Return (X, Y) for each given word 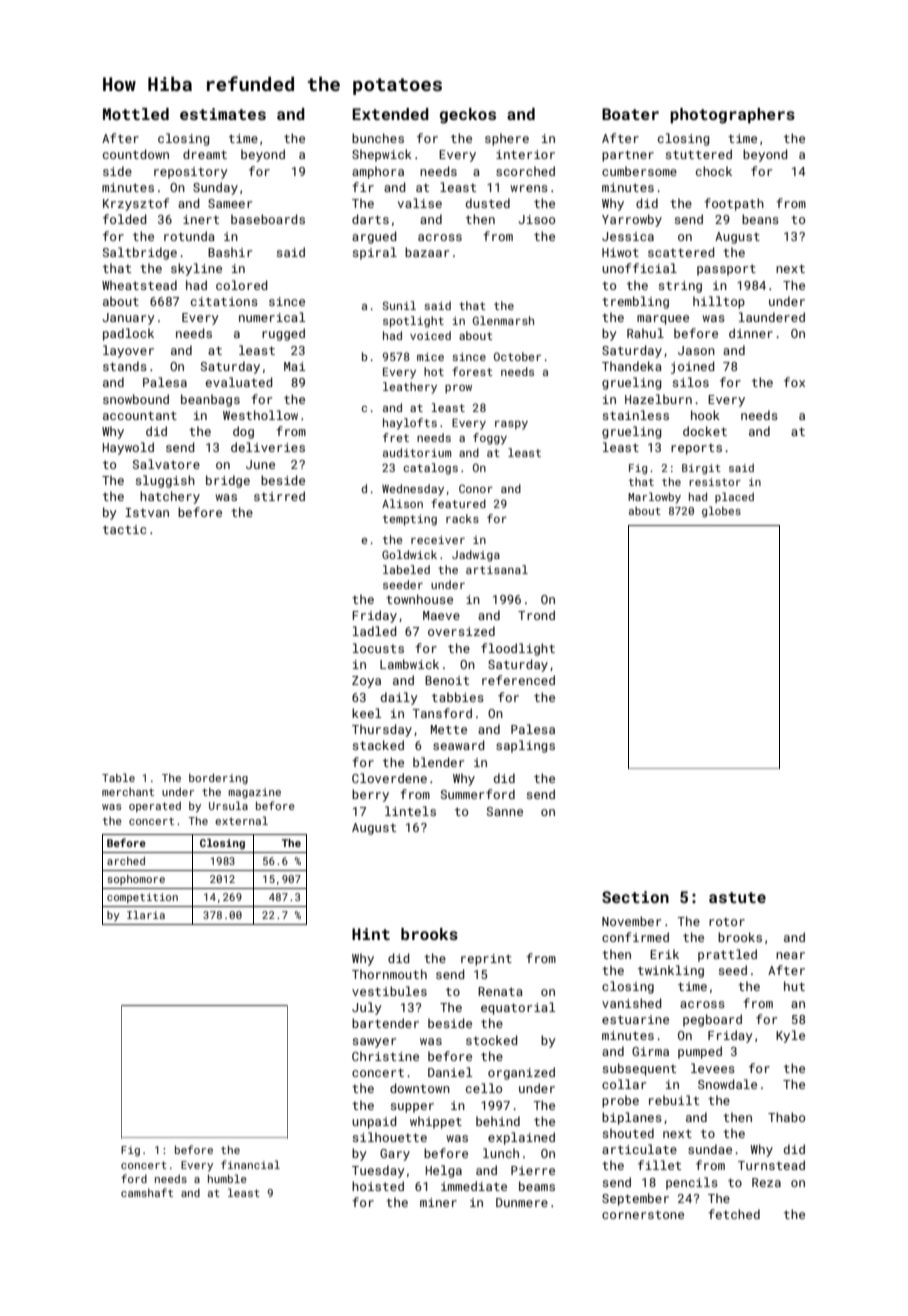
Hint (371, 934)
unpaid (374, 1122)
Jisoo (537, 219)
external (241, 820)
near (790, 955)
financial (250, 1164)
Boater (630, 114)
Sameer (230, 203)
